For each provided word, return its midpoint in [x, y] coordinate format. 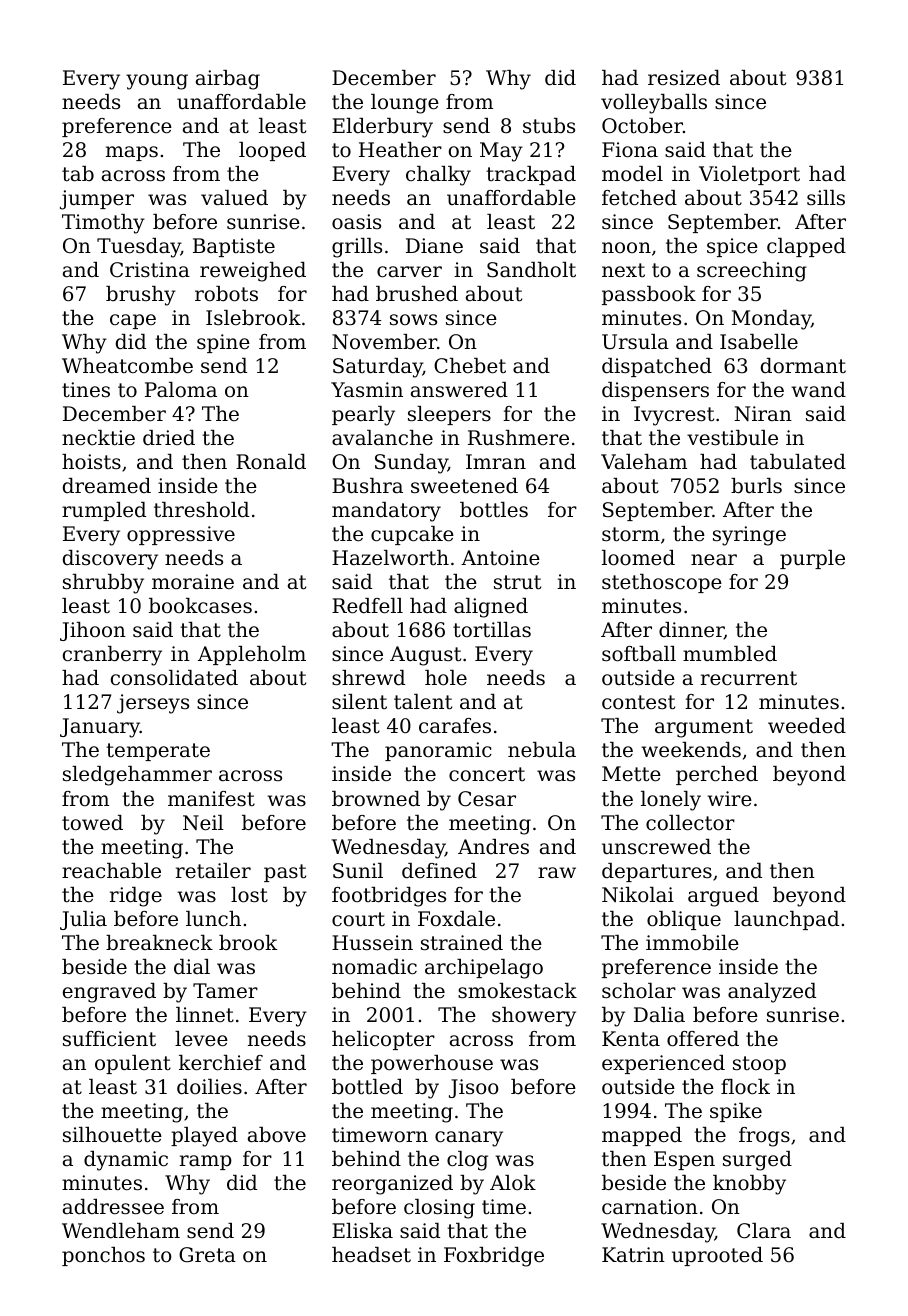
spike [736, 1112]
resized [684, 78]
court [358, 919]
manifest [211, 799]
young [157, 82]
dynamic [126, 1161]
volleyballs [654, 104]
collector [690, 823]
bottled [367, 1087]
